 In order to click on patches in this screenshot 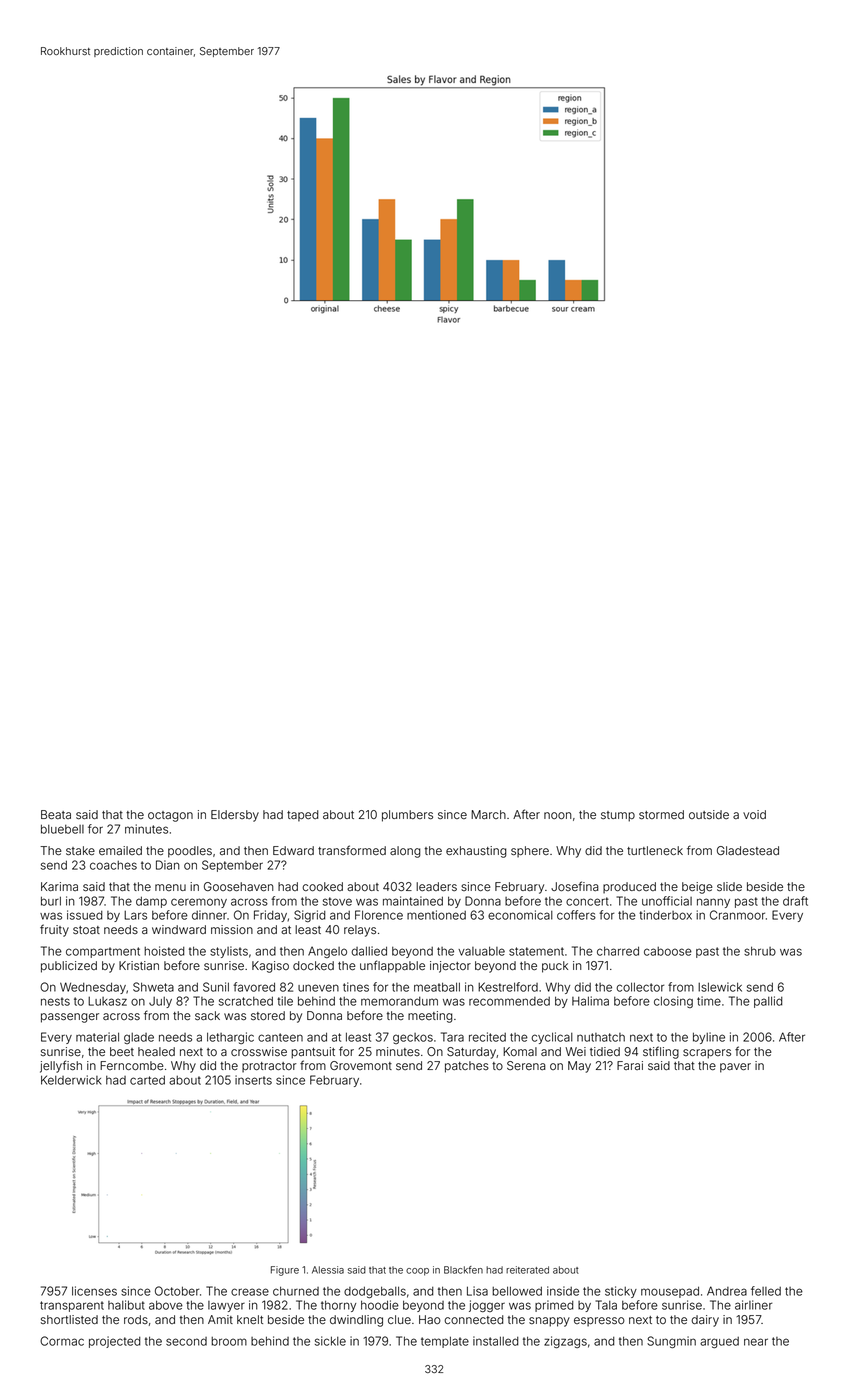, I will do `click(467, 1067)`.
